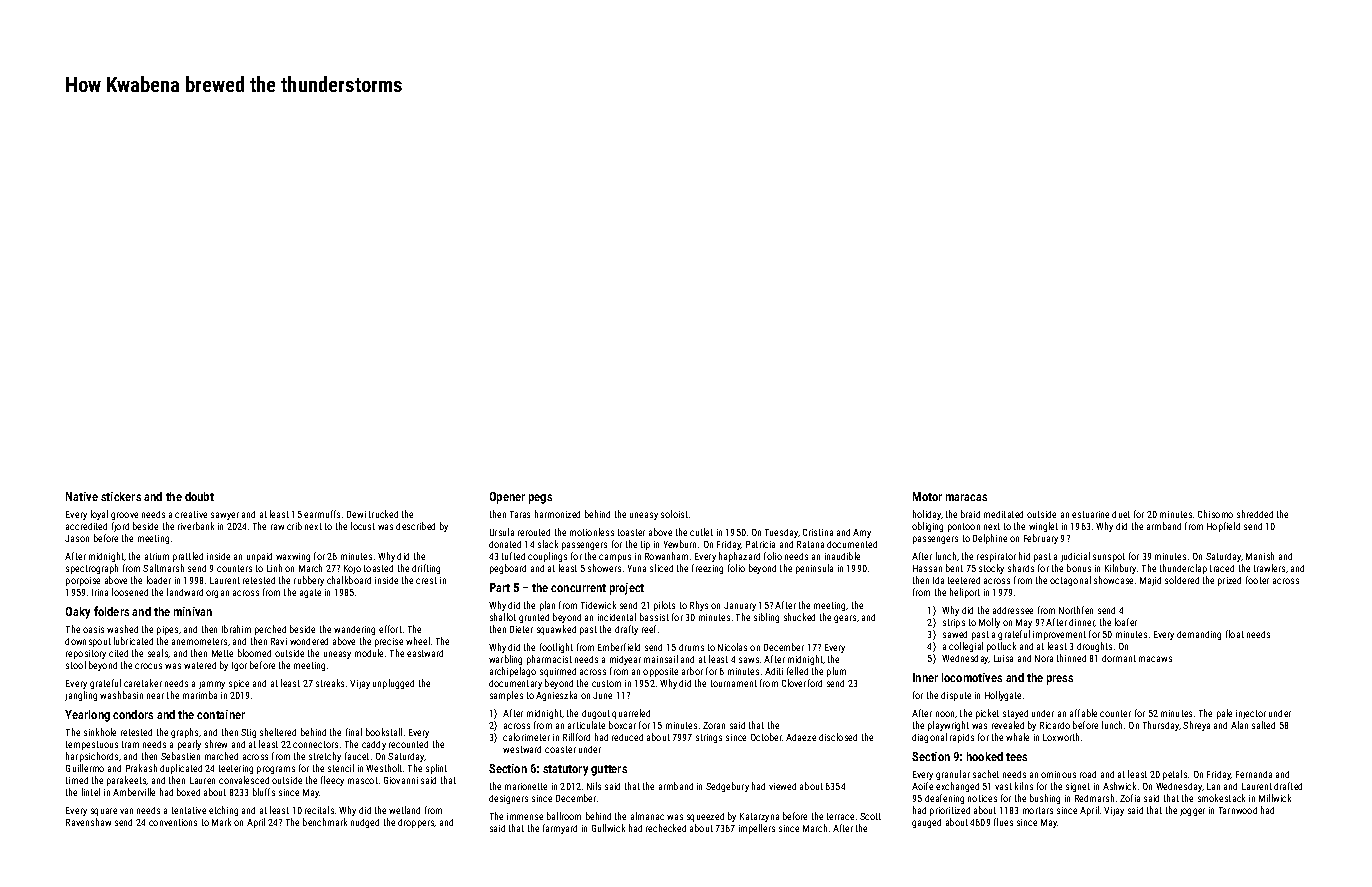 The height and width of the image is (887, 1372). I want to click on felled, so click(797, 671).
